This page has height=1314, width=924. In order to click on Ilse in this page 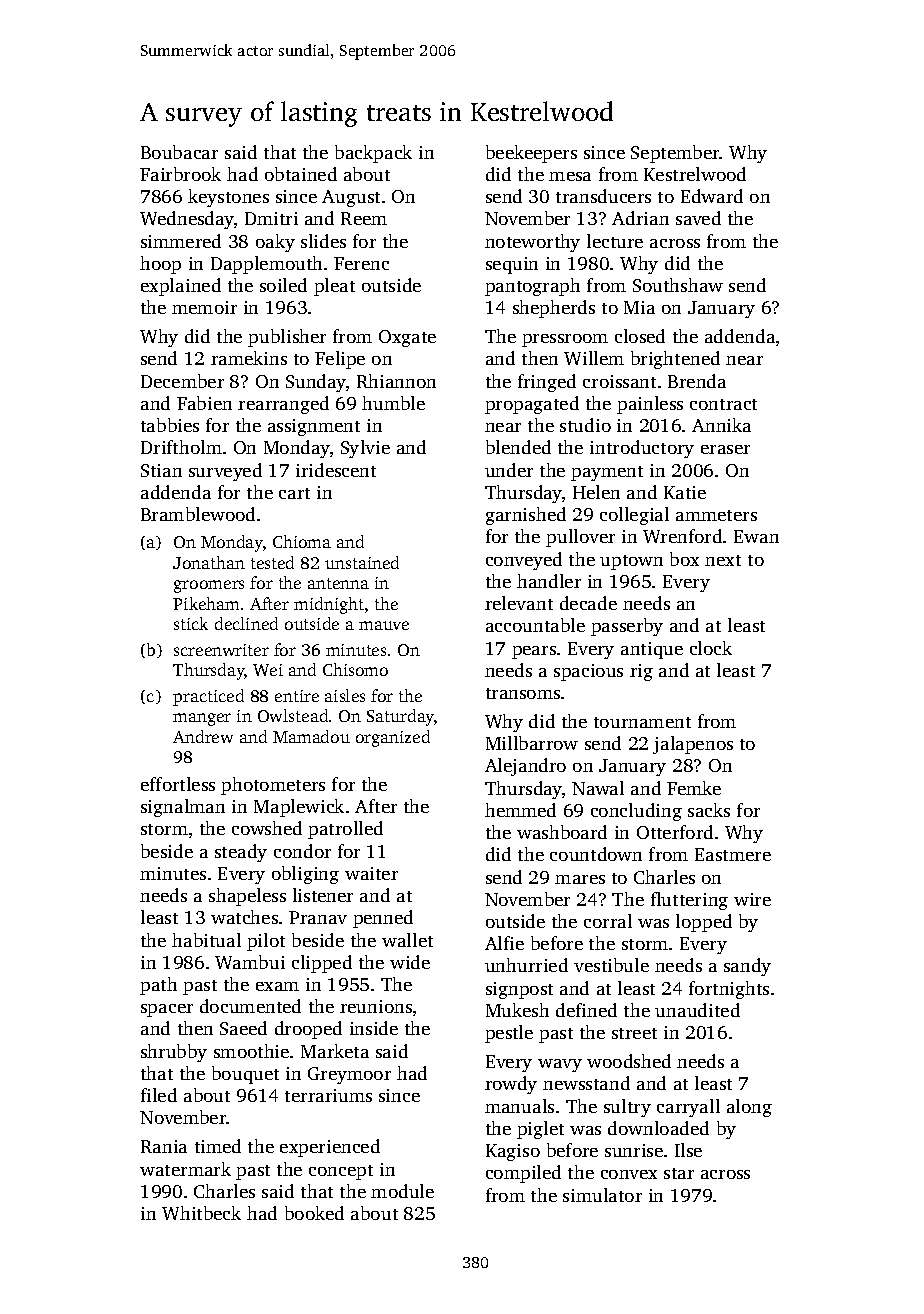, I will do `click(688, 1150)`.
